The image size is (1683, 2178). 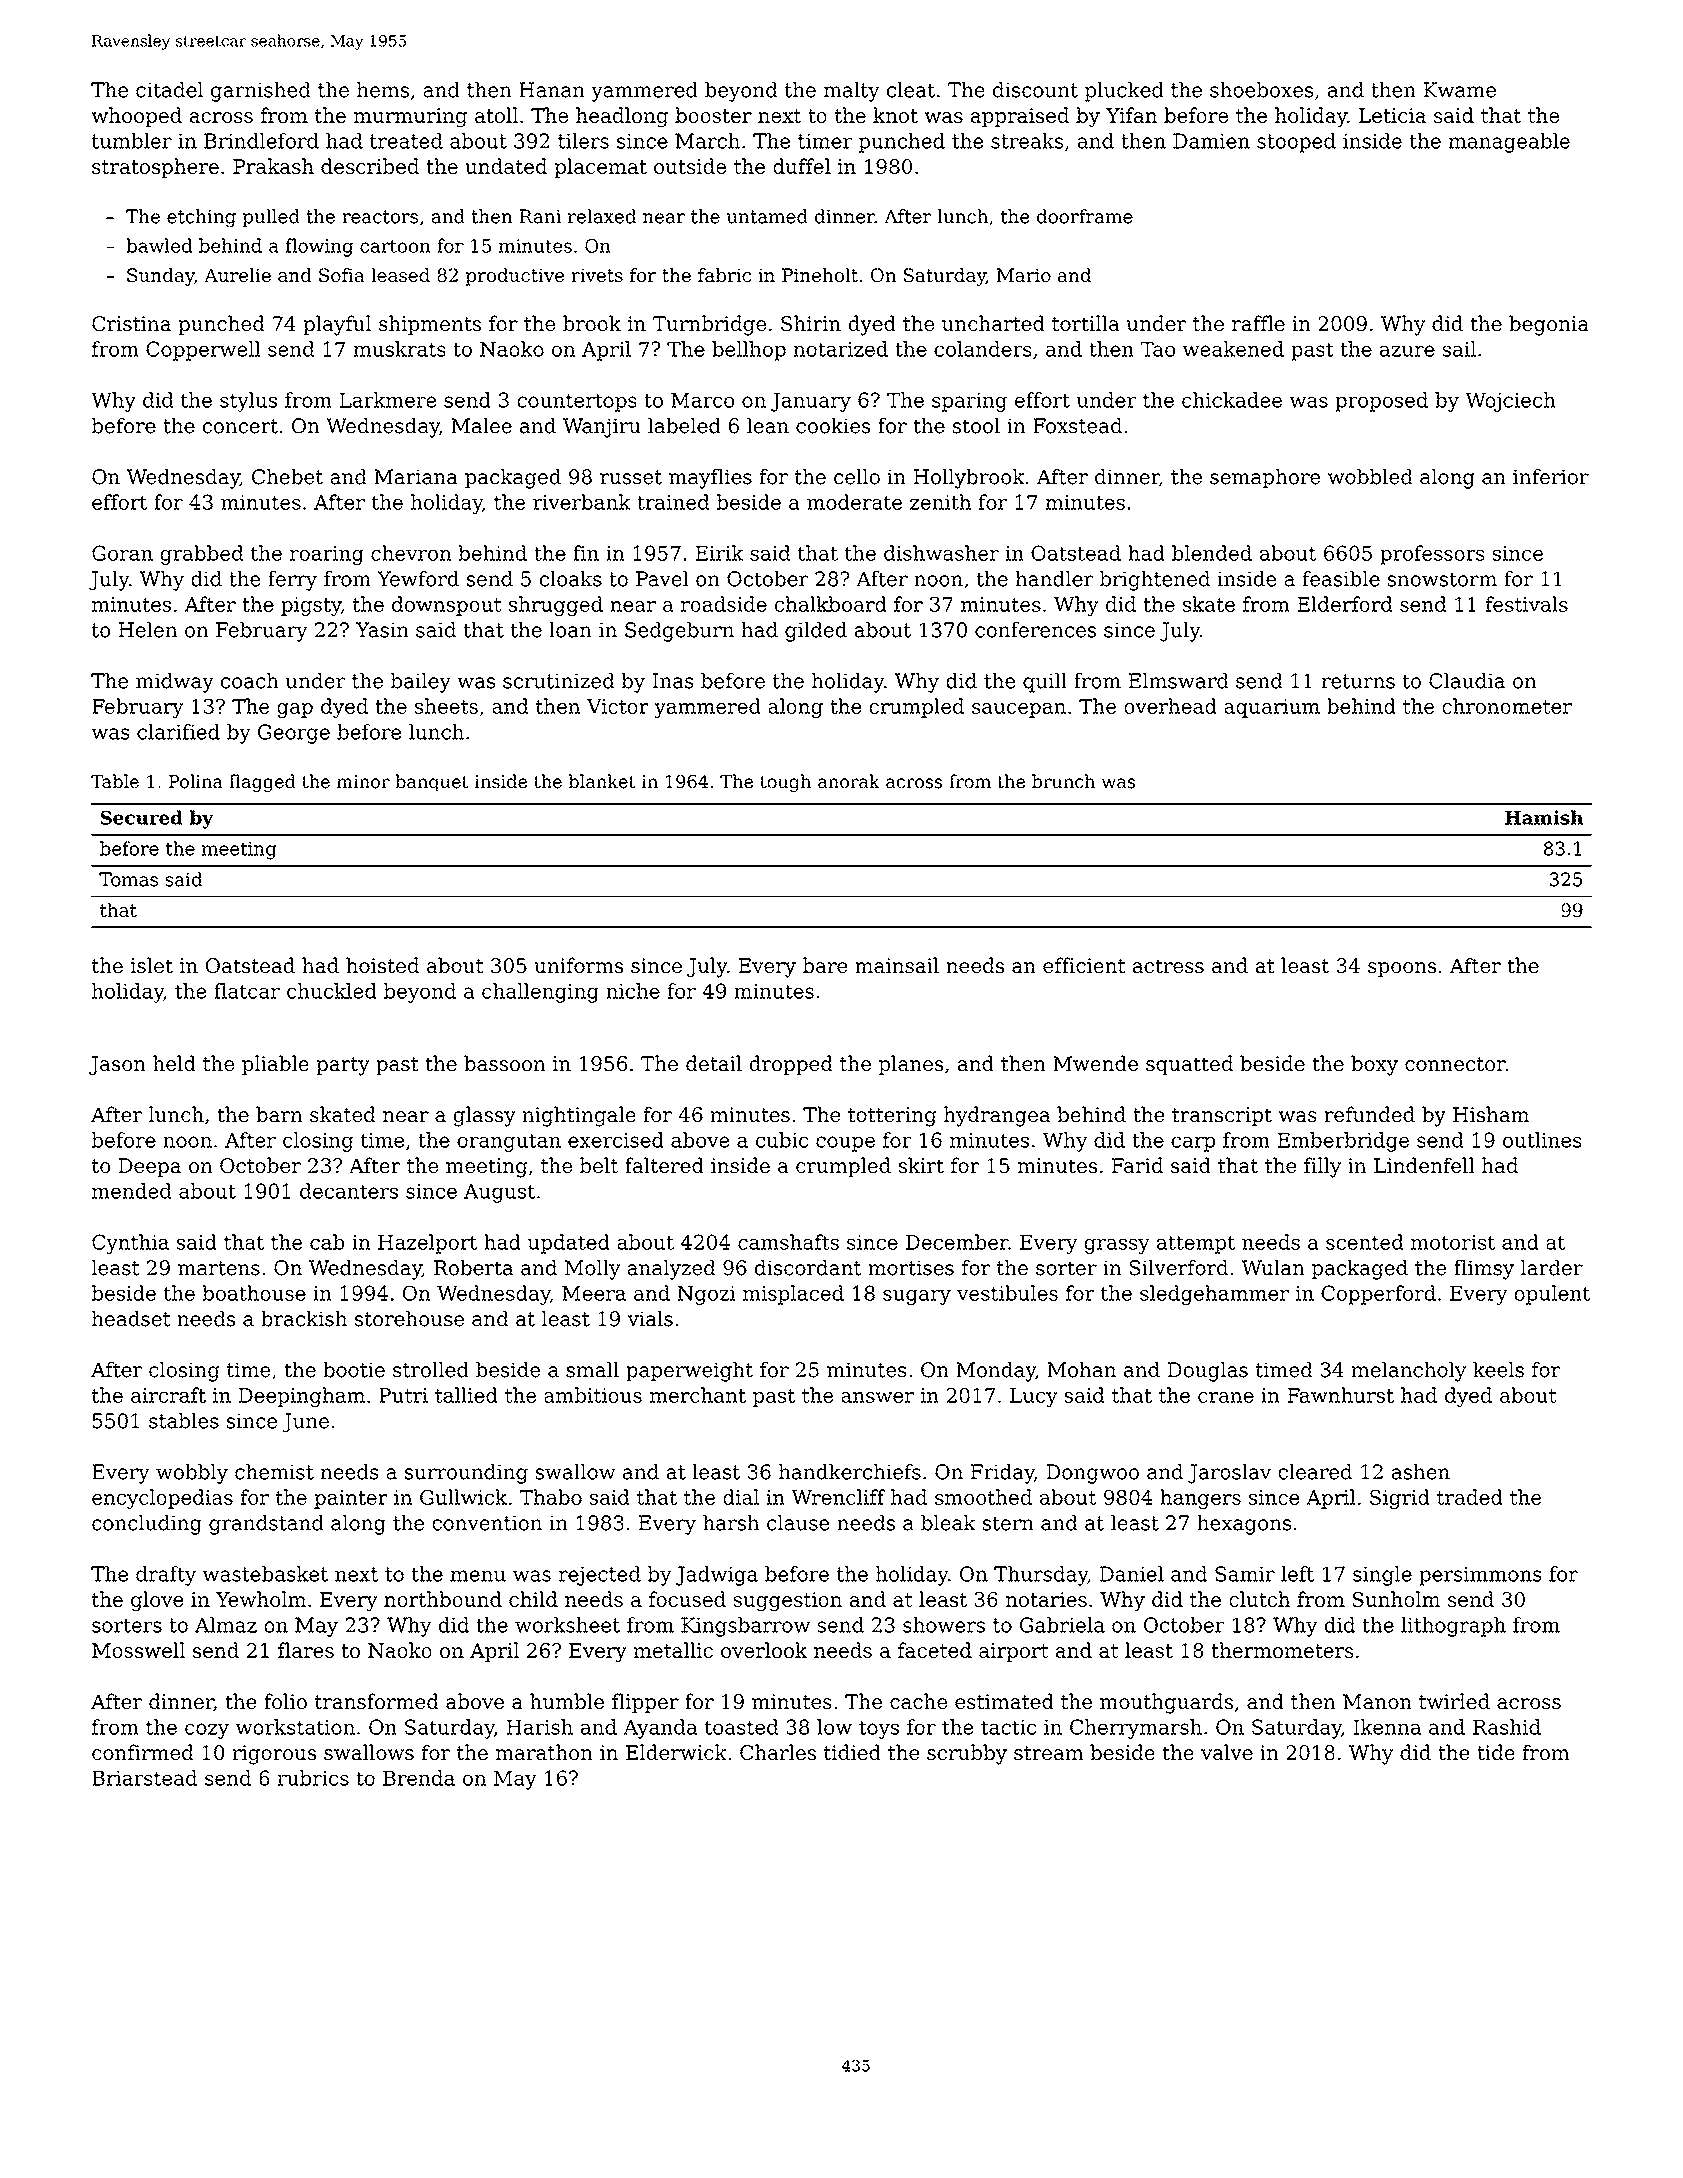 What do you see at coordinates (261, 92) in the image?
I see `garnished` at bounding box center [261, 92].
